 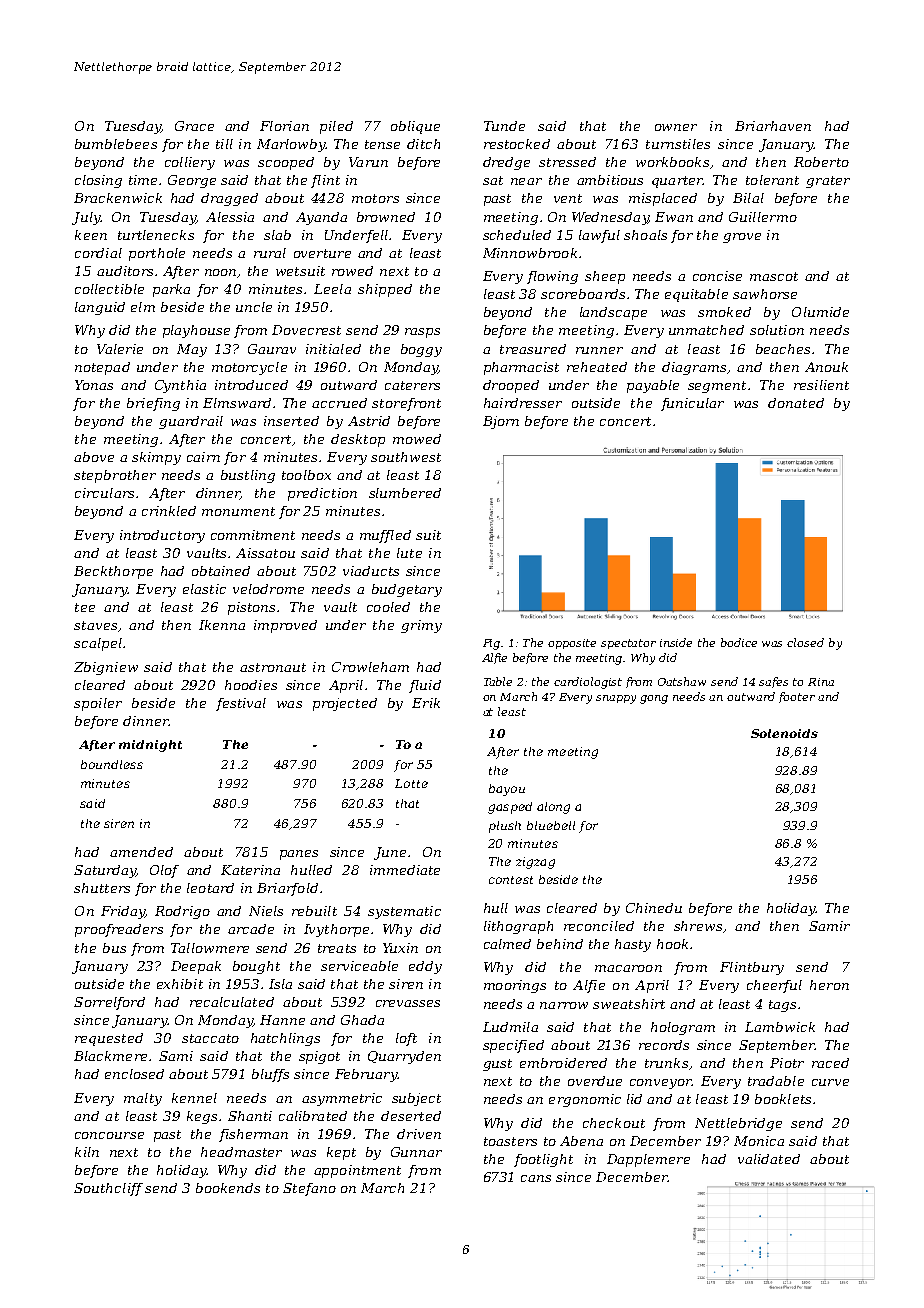 I want to click on Olumide, so click(x=820, y=312).
